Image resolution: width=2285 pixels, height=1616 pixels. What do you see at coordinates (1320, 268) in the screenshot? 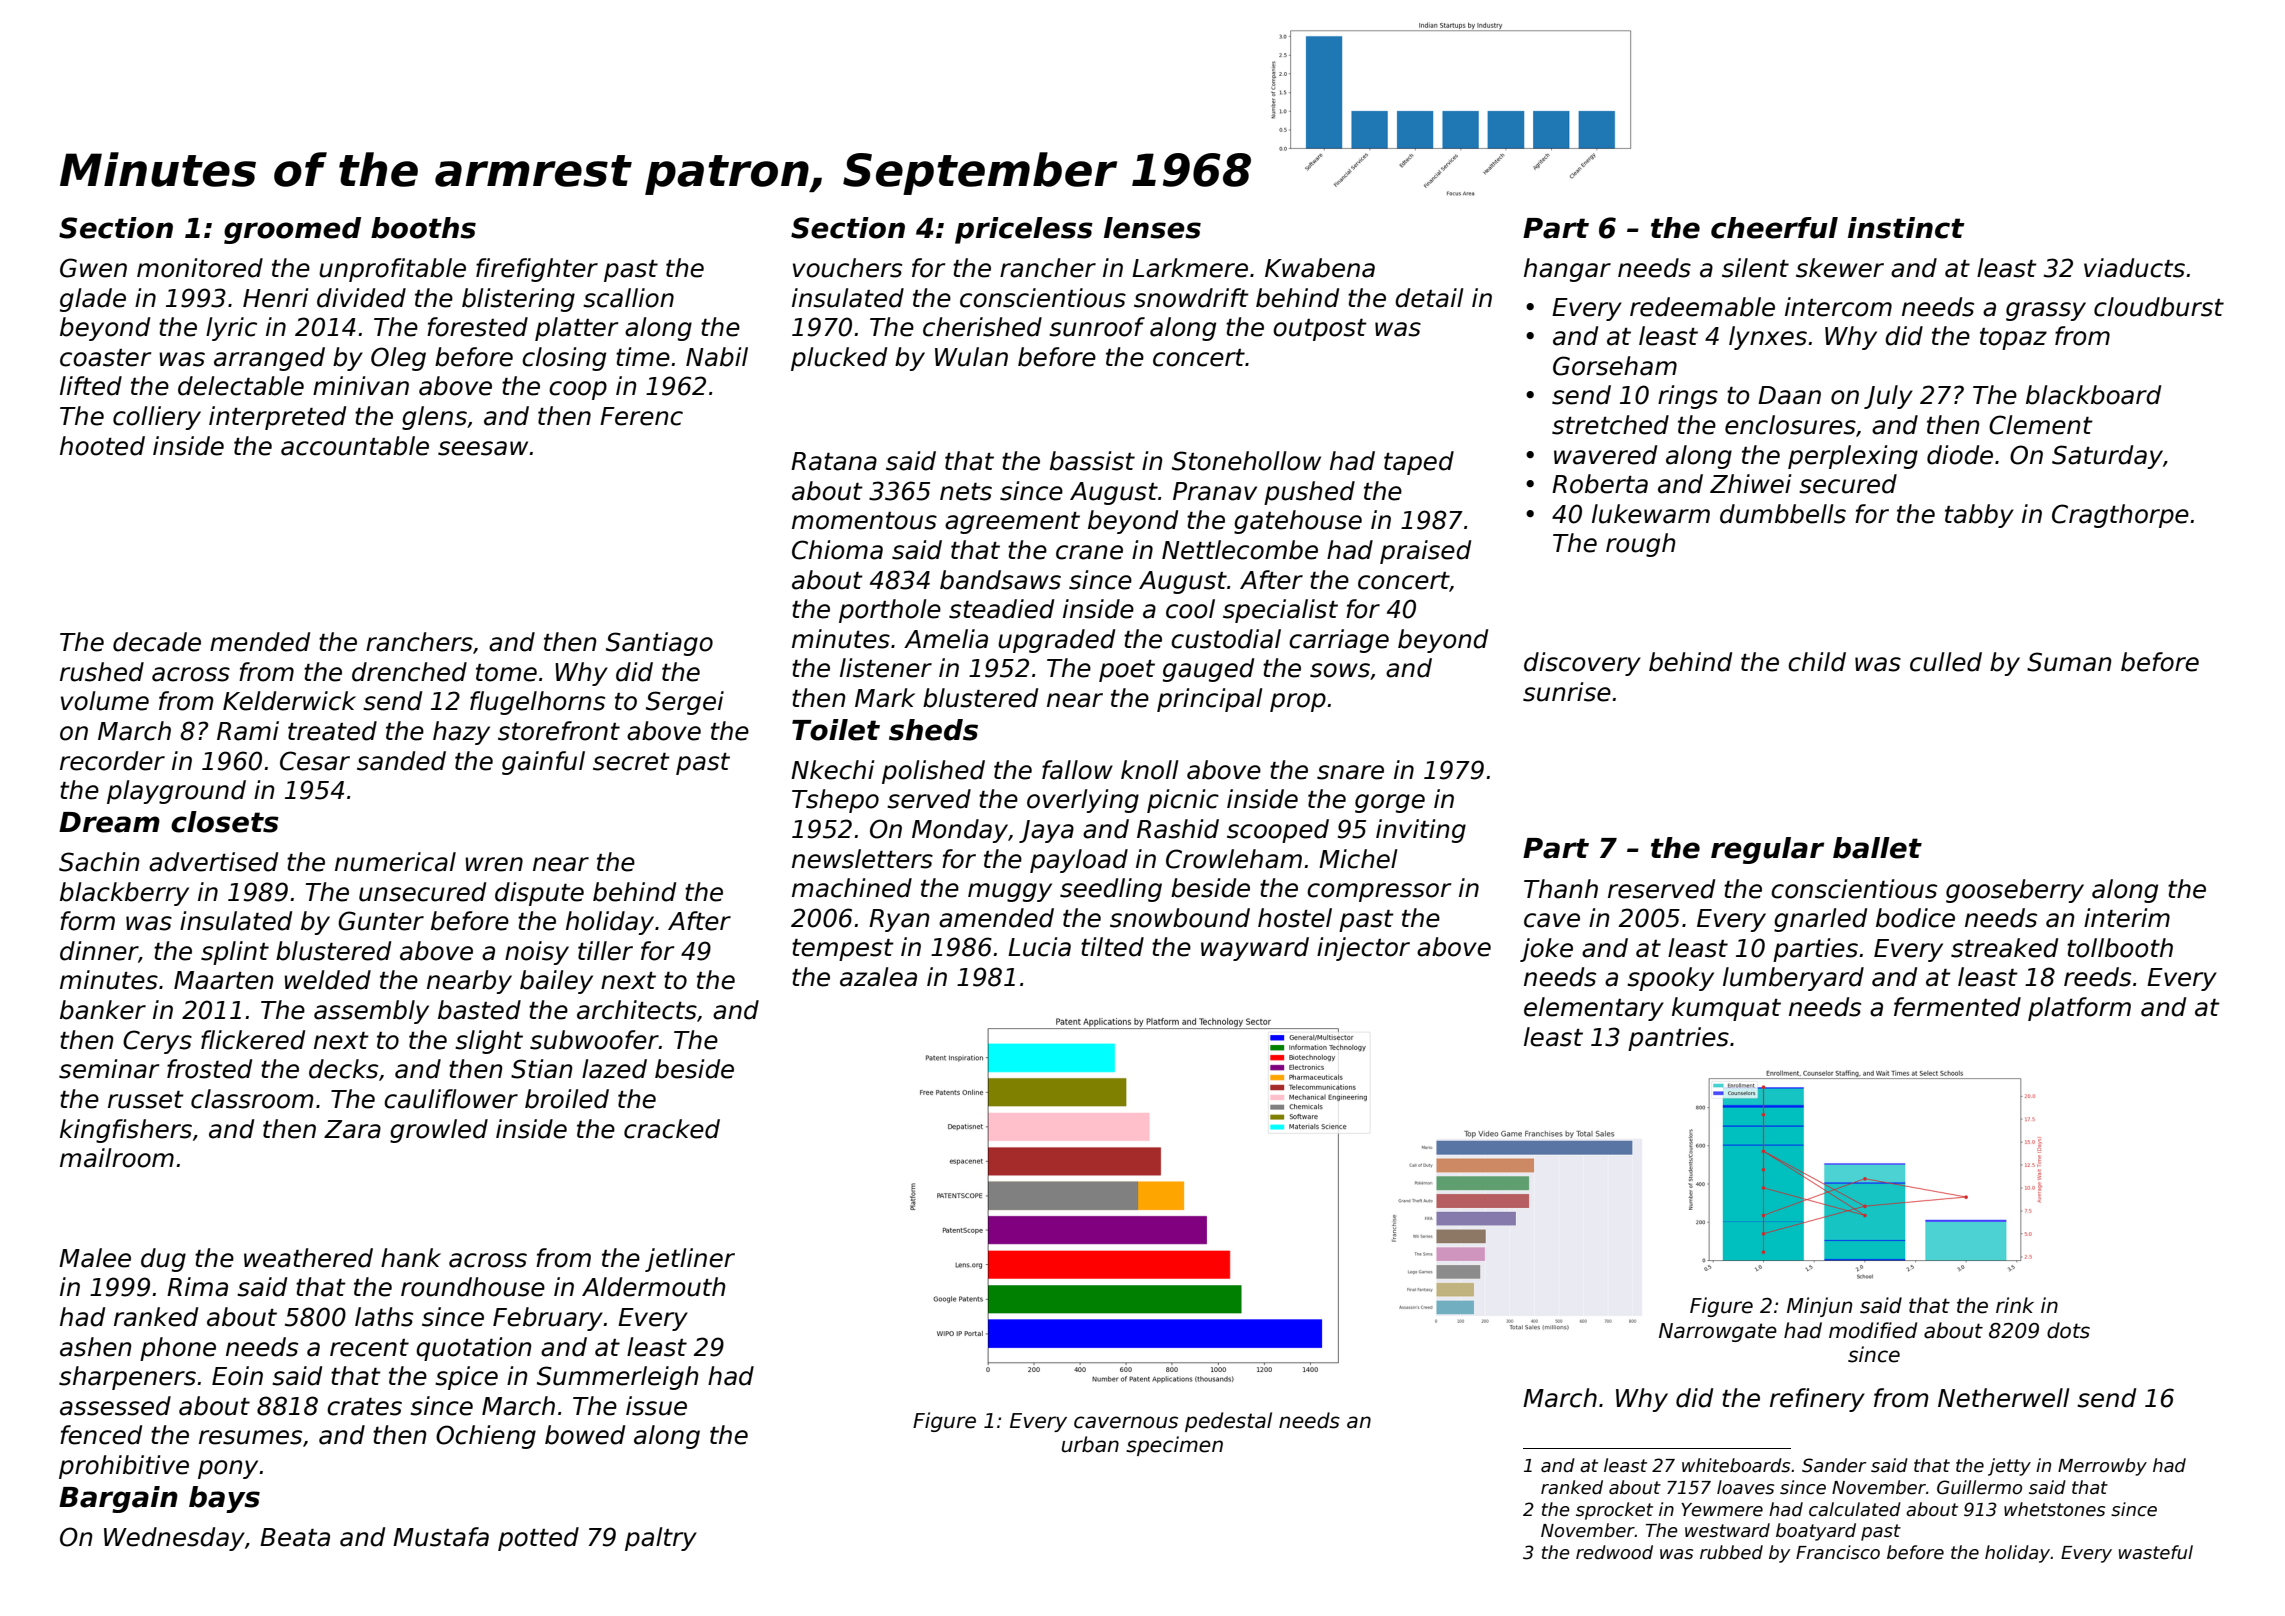
I see `Kwabena` at bounding box center [1320, 268].
